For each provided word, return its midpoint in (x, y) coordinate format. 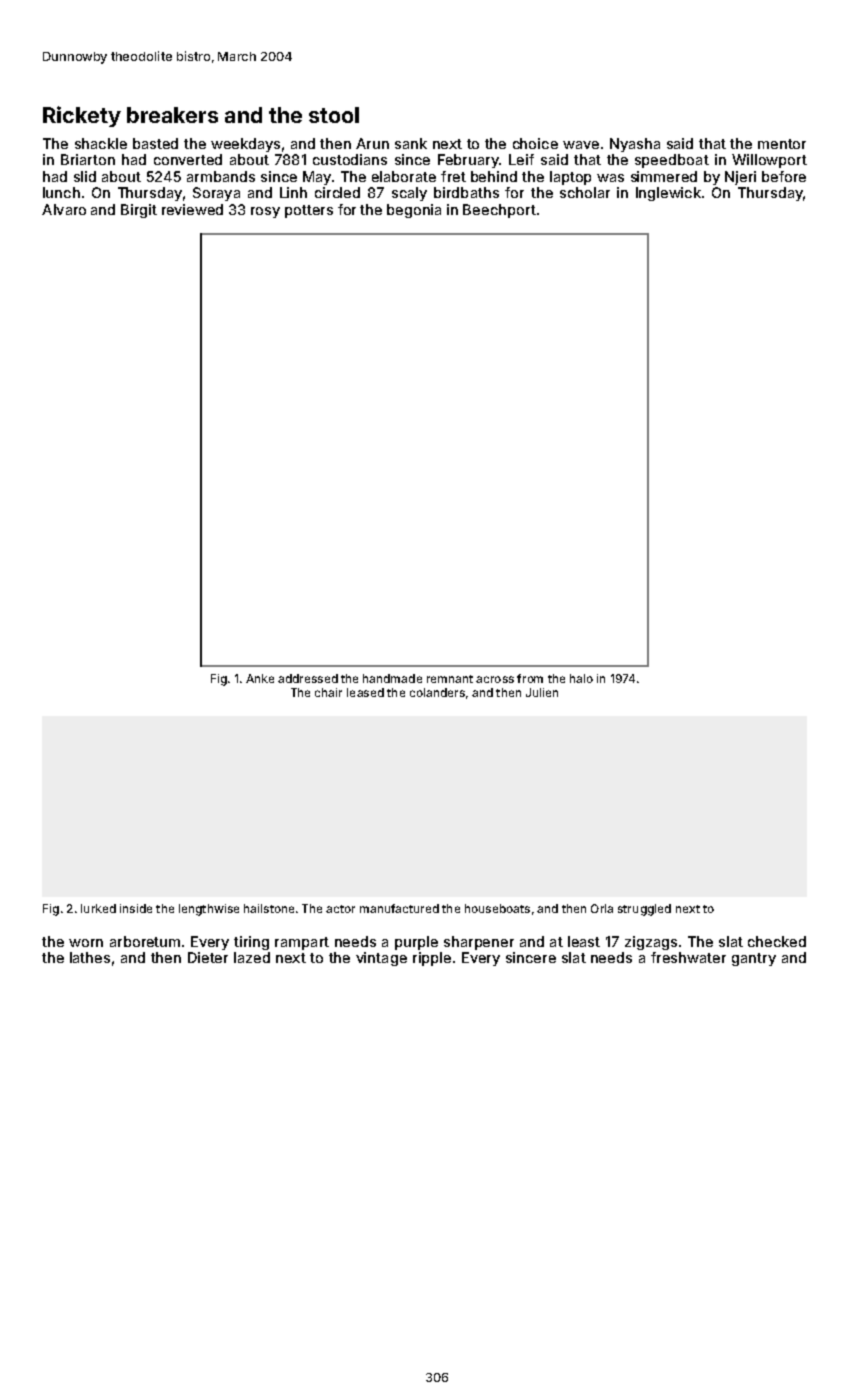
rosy (265, 212)
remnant (450, 679)
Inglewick (668, 194)
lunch (61, 192)
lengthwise (209, 910)
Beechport (499, 211)
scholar (585, 192)
